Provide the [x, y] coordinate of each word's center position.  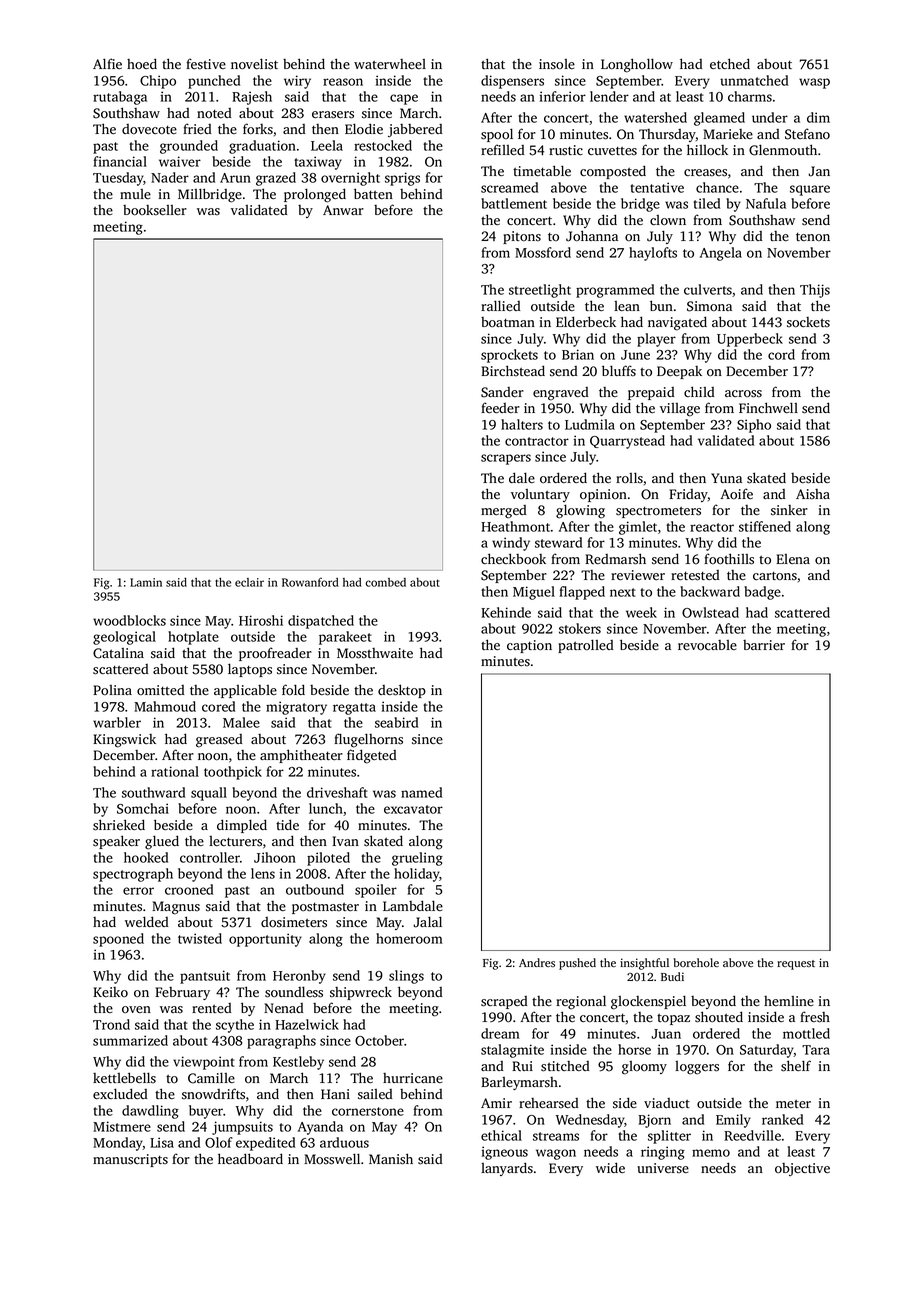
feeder [500, 407]
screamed [509, 187]
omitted [160, 690]
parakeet [345, 638]
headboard [250, 1159]
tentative [657, 187]
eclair [249, 582]
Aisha [813, 494]
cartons [775, 576]
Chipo [158, 82]
